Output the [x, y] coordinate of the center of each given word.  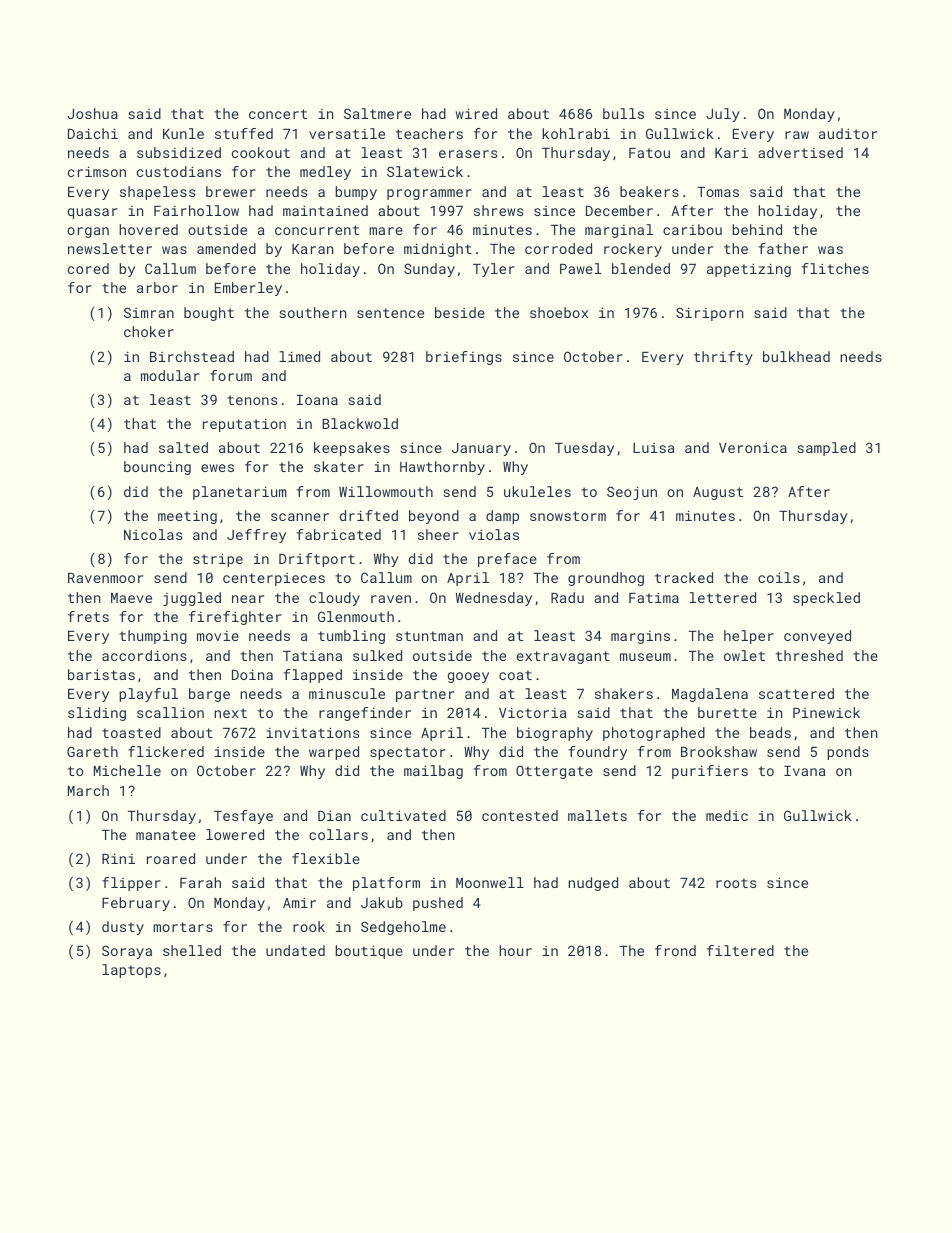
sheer [438, 534]
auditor [848, 133]
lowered [235, 834]
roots [736, 883]
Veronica [753, 447]
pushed [438, 904]
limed [299, 356]
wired [476, 113]
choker [149, 331]
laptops [131, 971]
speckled [826, 599]
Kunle [183, 133]
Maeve [131, 598]
